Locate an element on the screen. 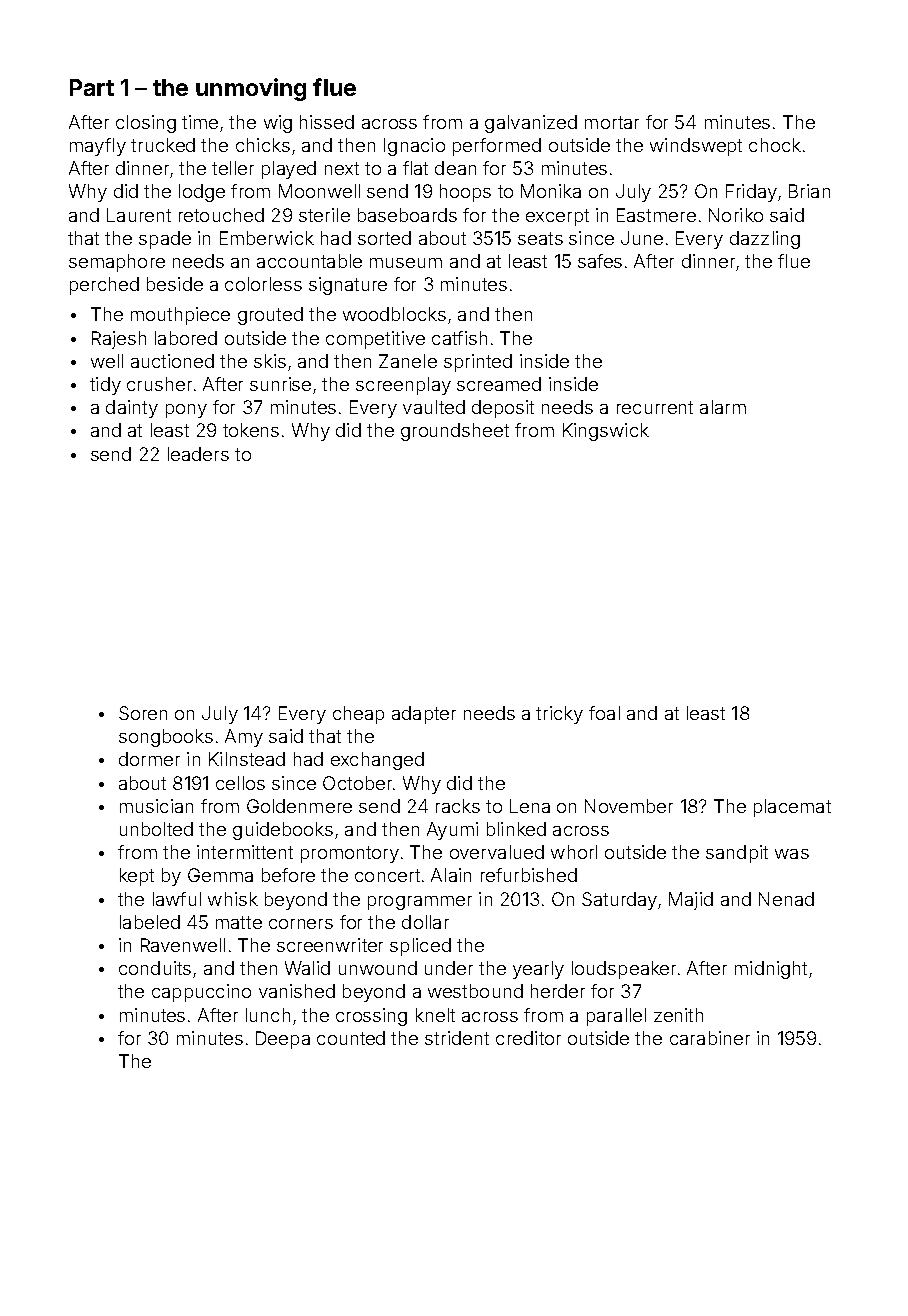 The width and height of the screenshot is (908, 1316). seats is located at coordinates (540, 238).
